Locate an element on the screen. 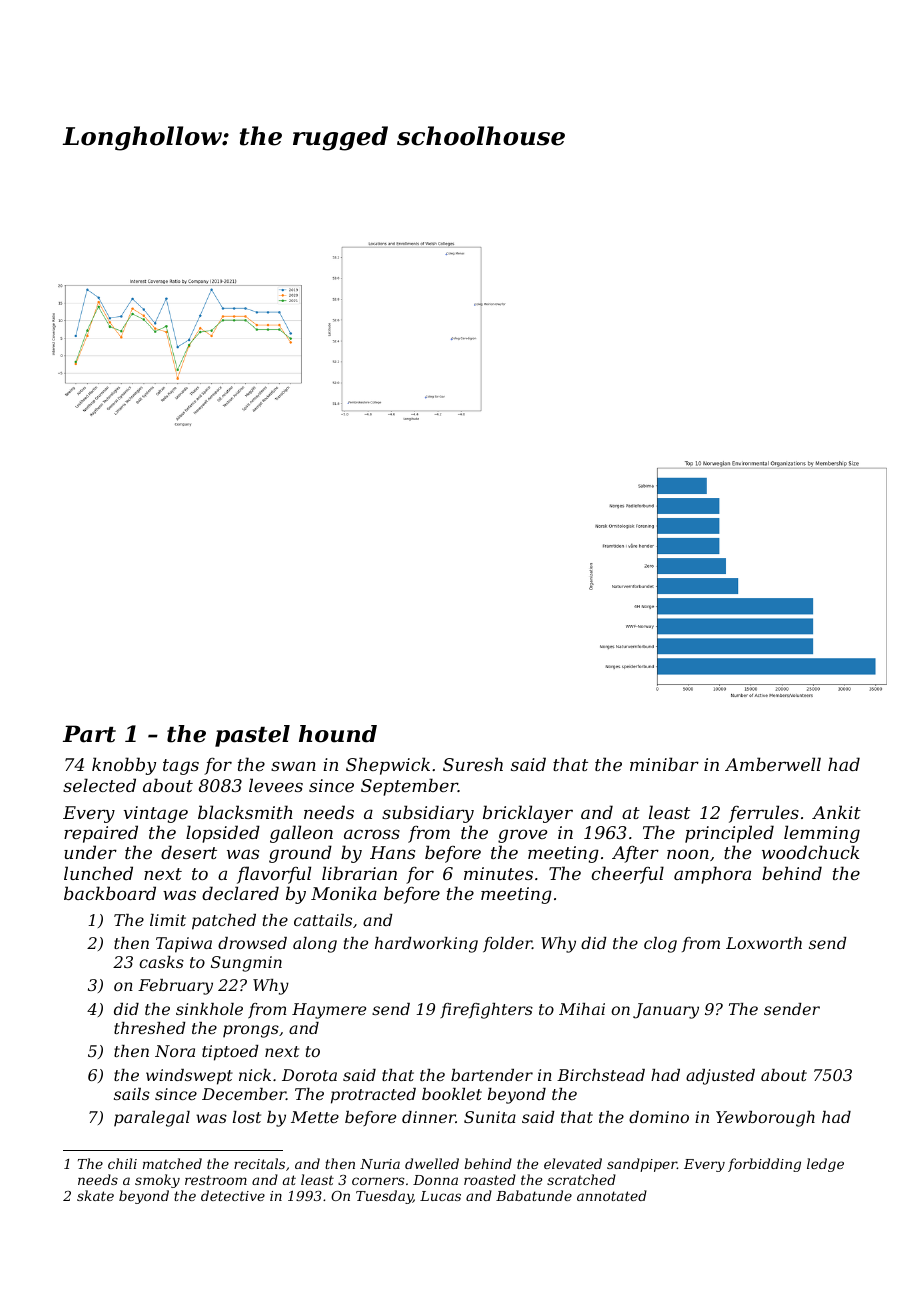 Image resolution: width=924 pixels, height=1308 pixels. noon is located at coordinates (688, 854).
